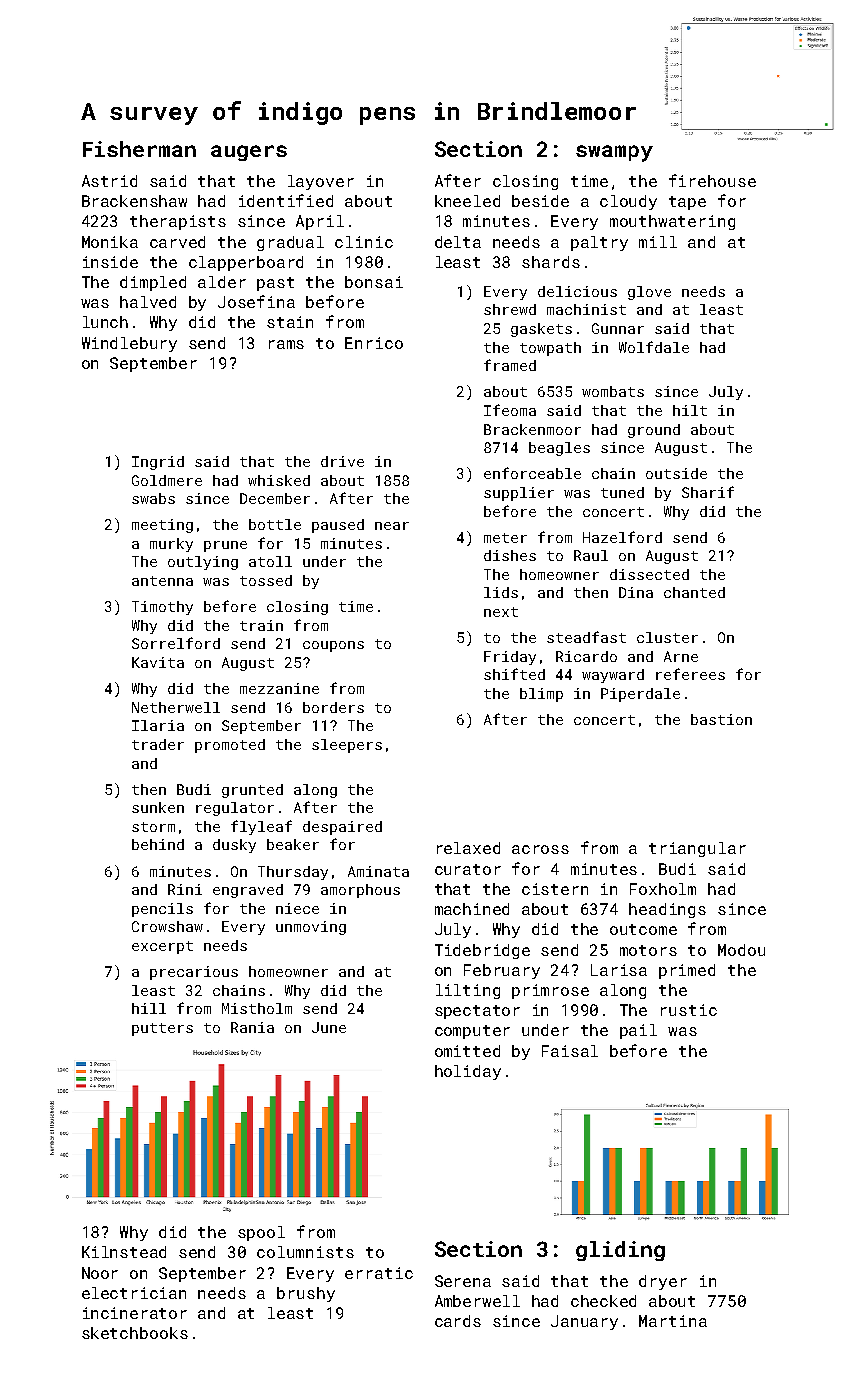  What do you see at coordinates (468, 848) in the image?
I see `relaxed` at bounding box center [468, 848].
